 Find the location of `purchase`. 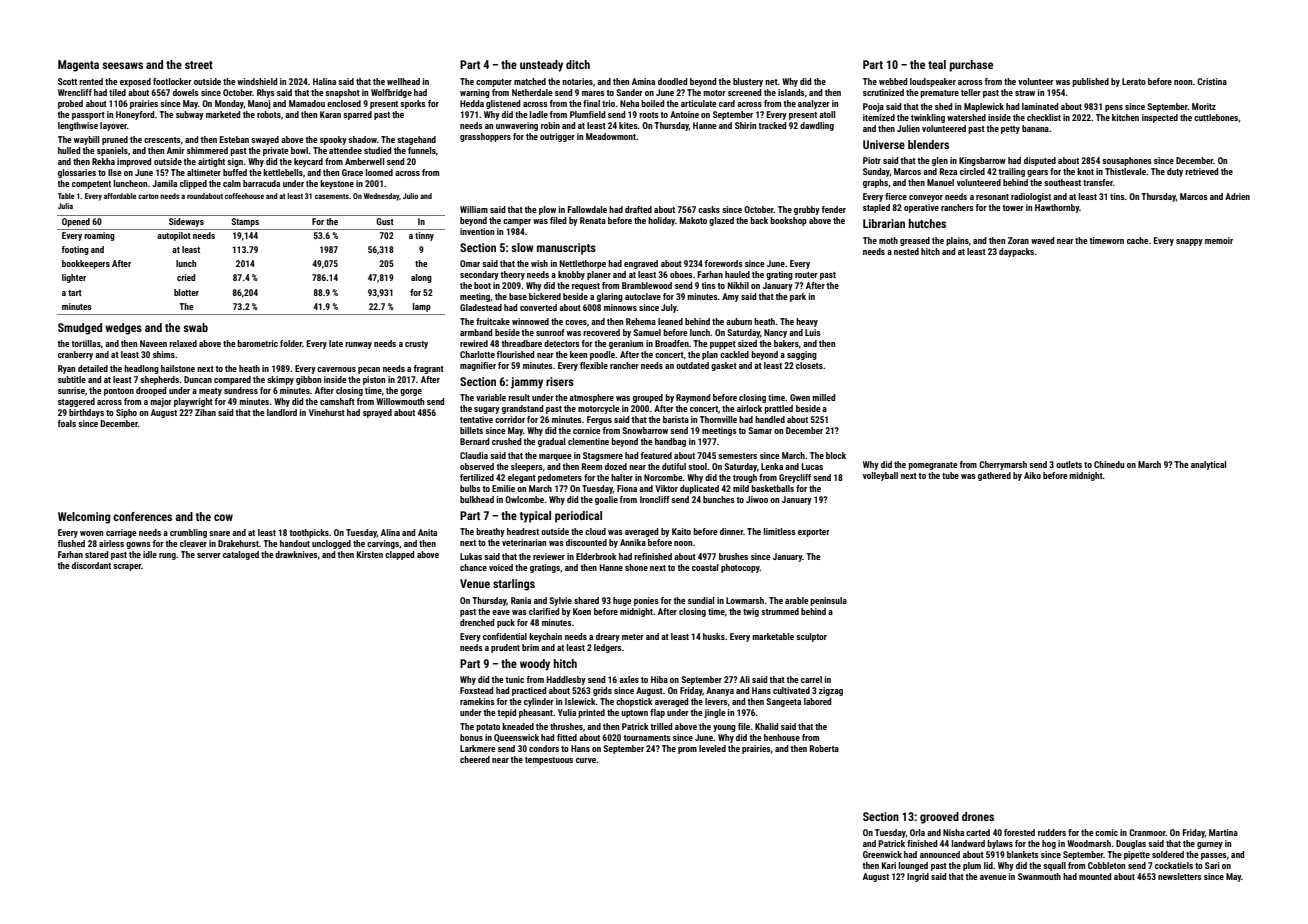

purchase is located at coordinates (971, 66).
